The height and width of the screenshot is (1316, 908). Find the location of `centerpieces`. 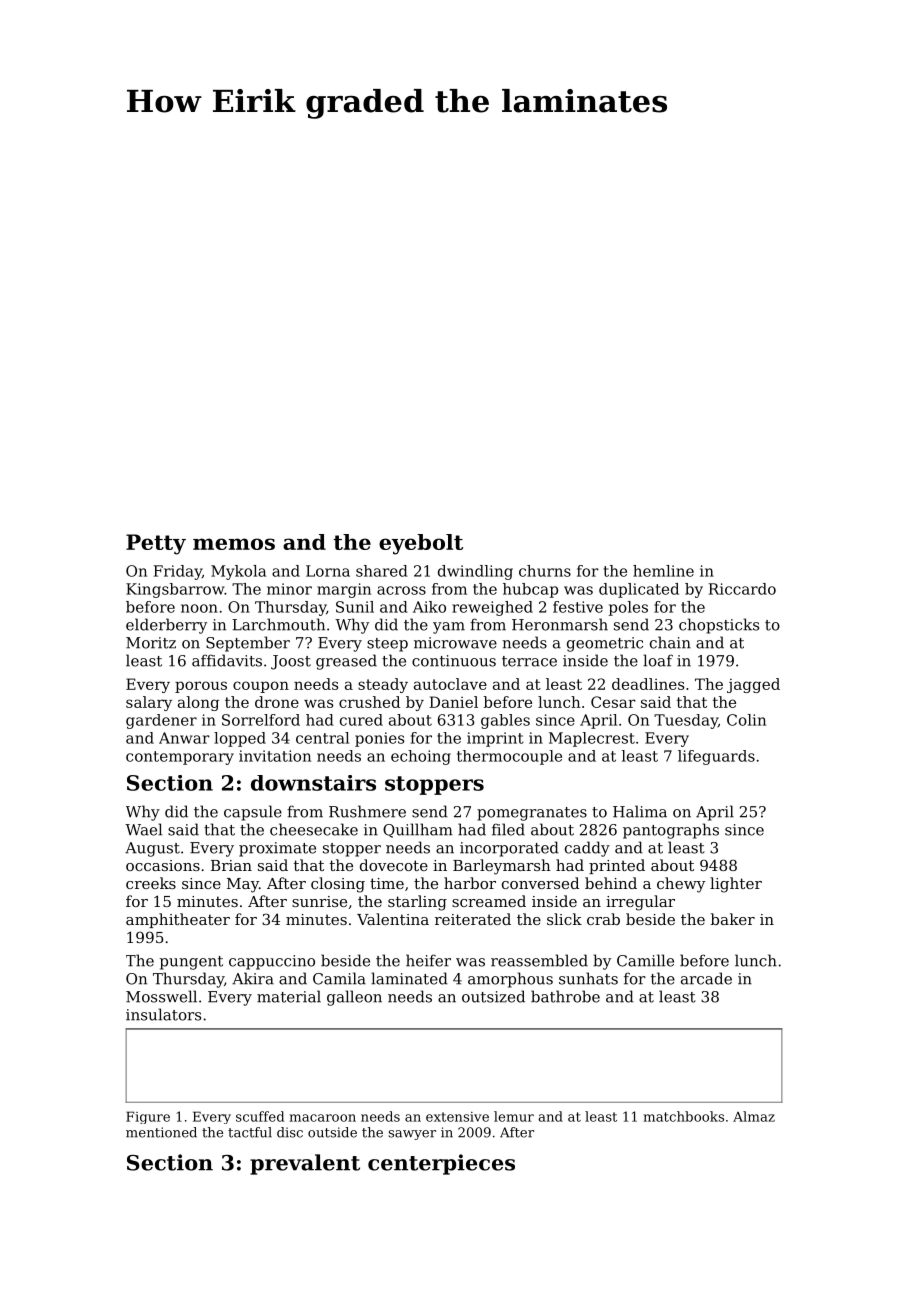

centerpieces is located at coordinates (441, 1164).
